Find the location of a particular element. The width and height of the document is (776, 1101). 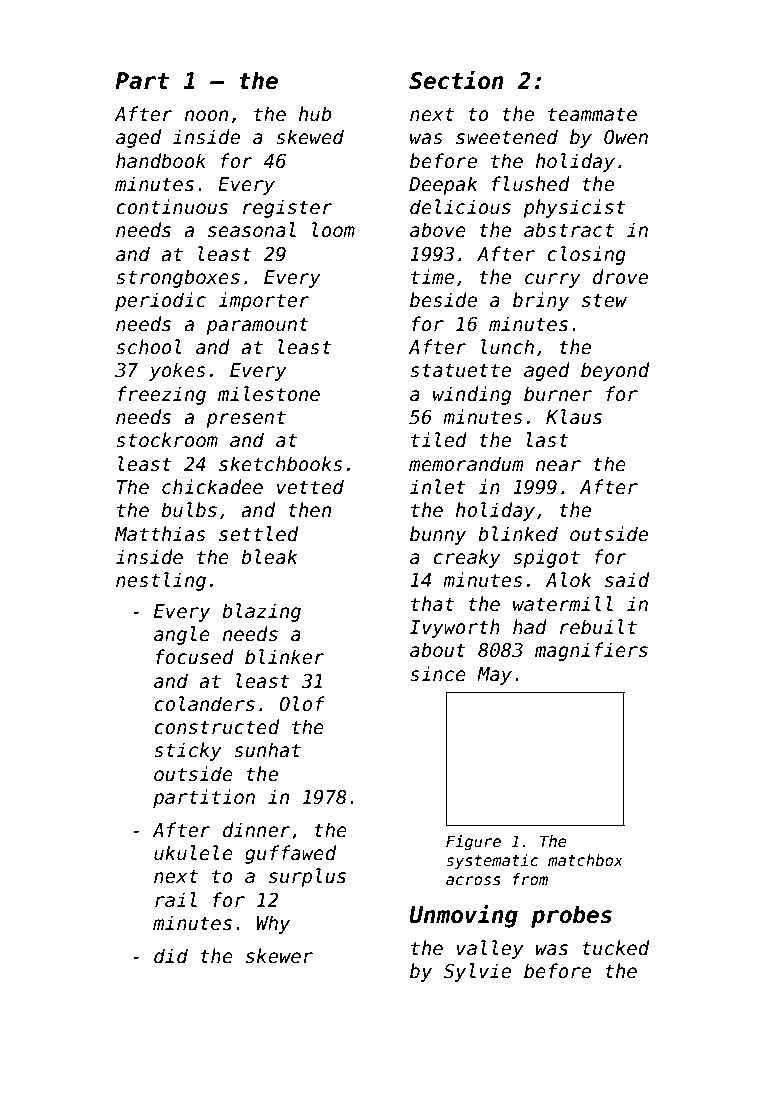

Owen is located at coordinates (626, 137).
